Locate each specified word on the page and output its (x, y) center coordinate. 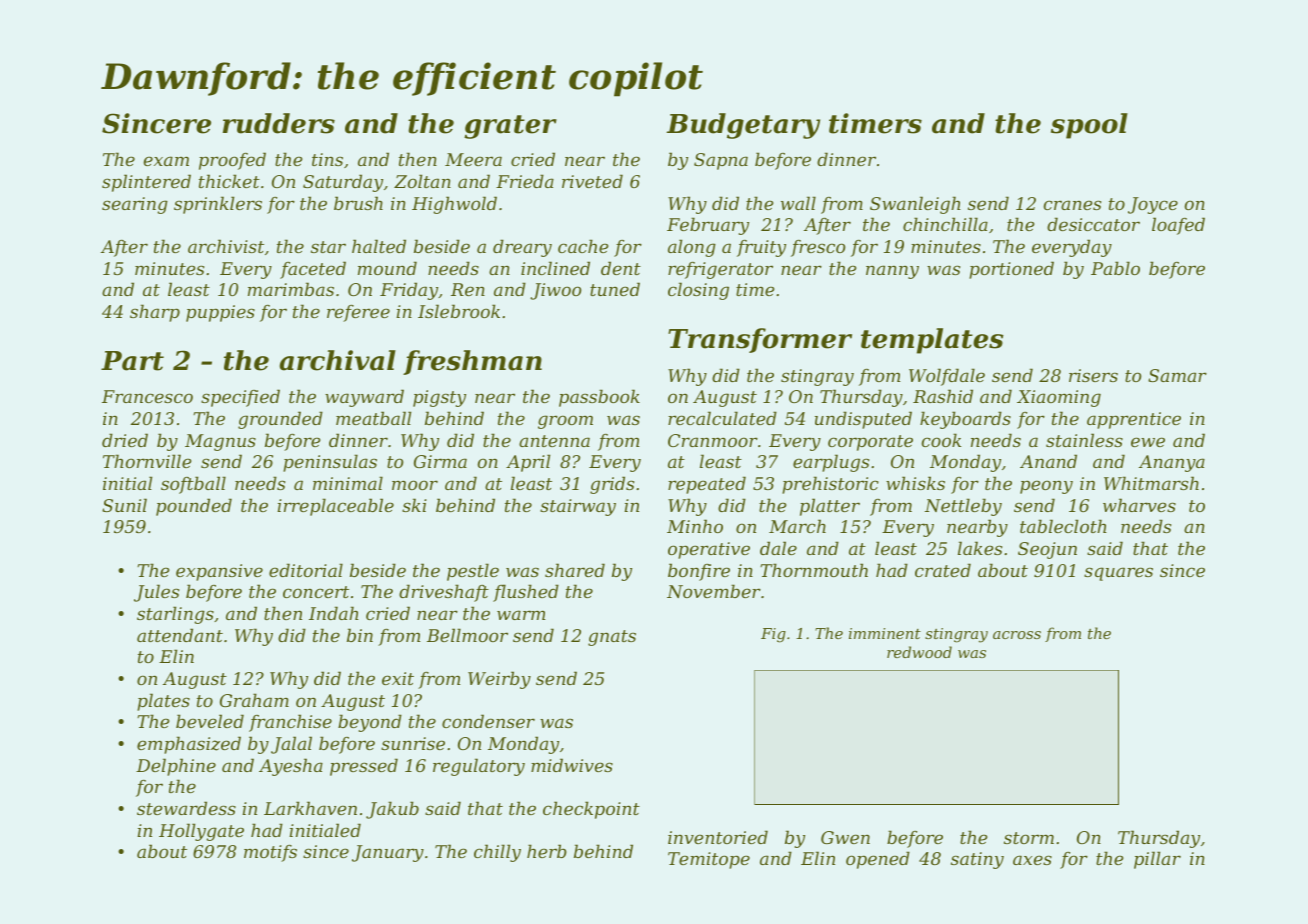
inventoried (718, 837)
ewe (1148, 442)
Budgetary (743, 126)
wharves (1139, 505)
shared (575, 570)
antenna (554, 441)
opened (878, 860)
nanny (892, 272)
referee (358, 313)
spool (1089, 126)
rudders (279, 123)
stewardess (186, 808)
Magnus (220, 442)
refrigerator (720, 270)
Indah (334, 613)
